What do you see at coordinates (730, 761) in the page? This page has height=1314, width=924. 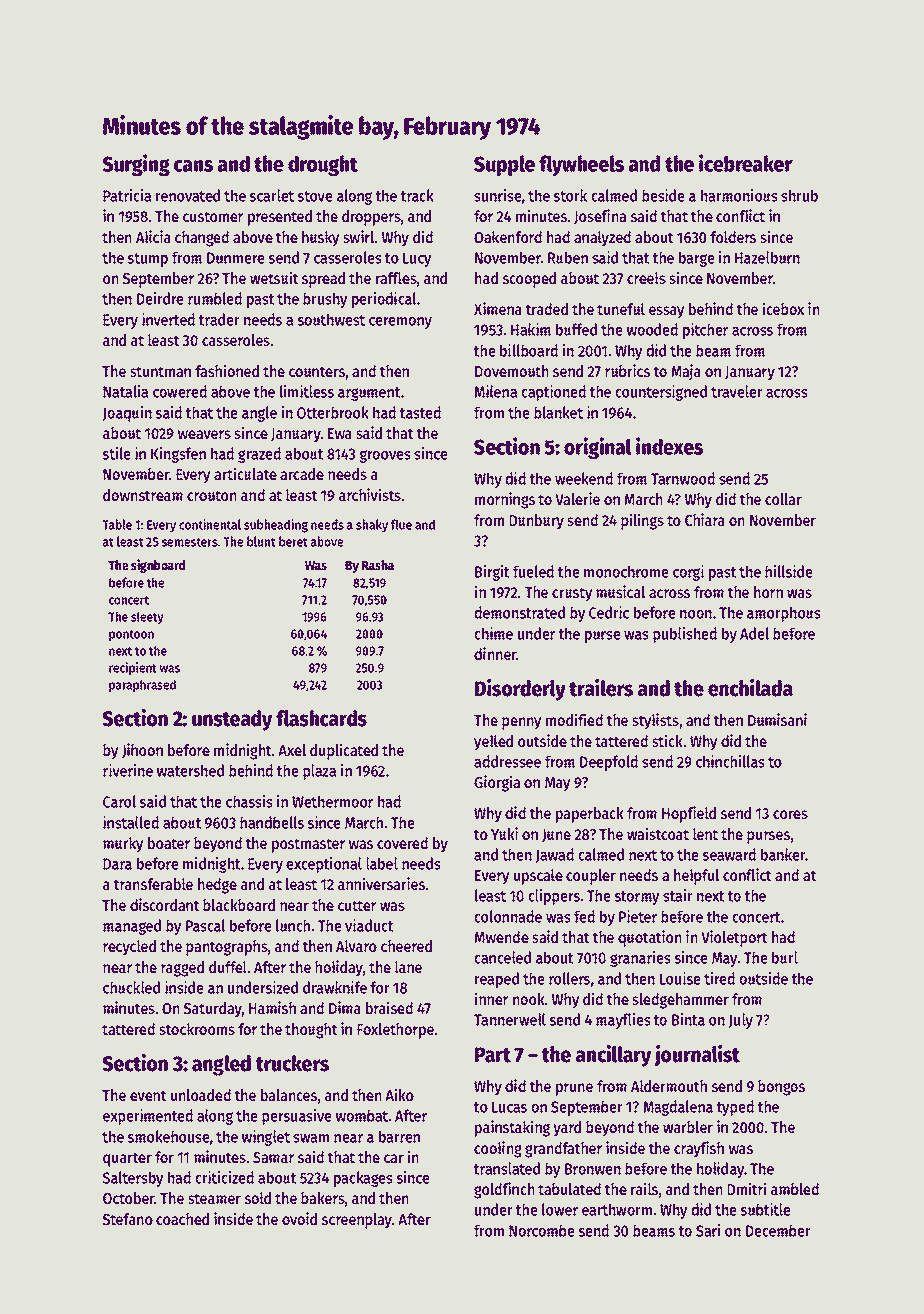 I see `chinchillas` at bounding box center [730, 761].
